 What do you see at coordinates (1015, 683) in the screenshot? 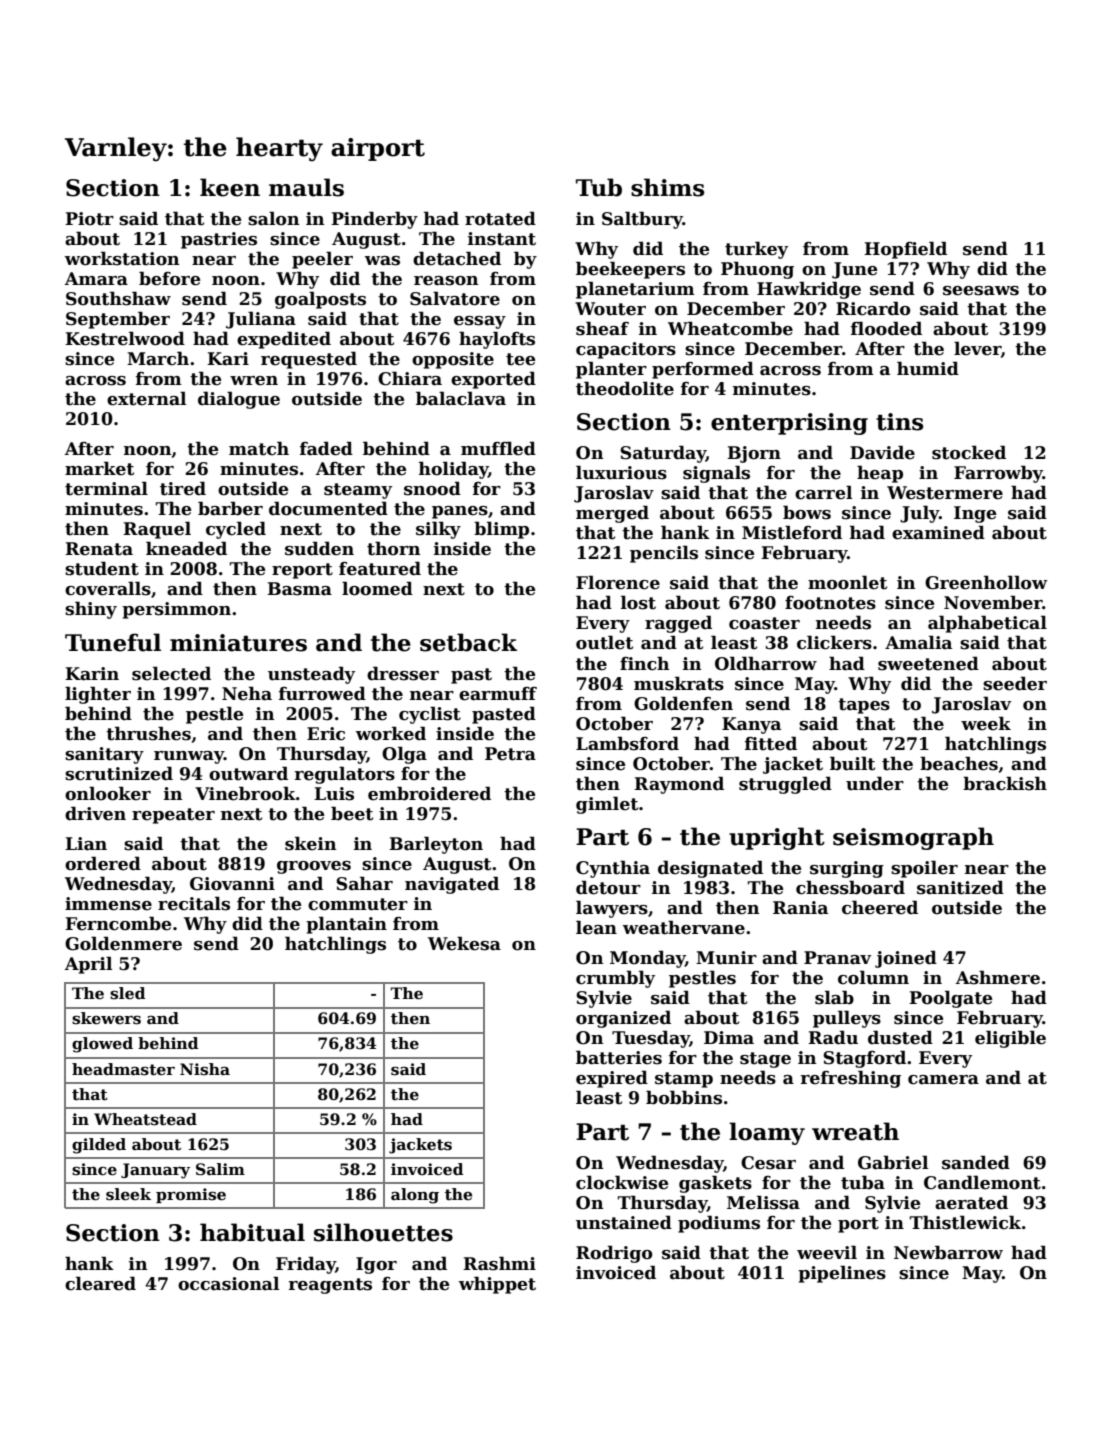
I see `seeder` at bounding box center [1015, 683].
